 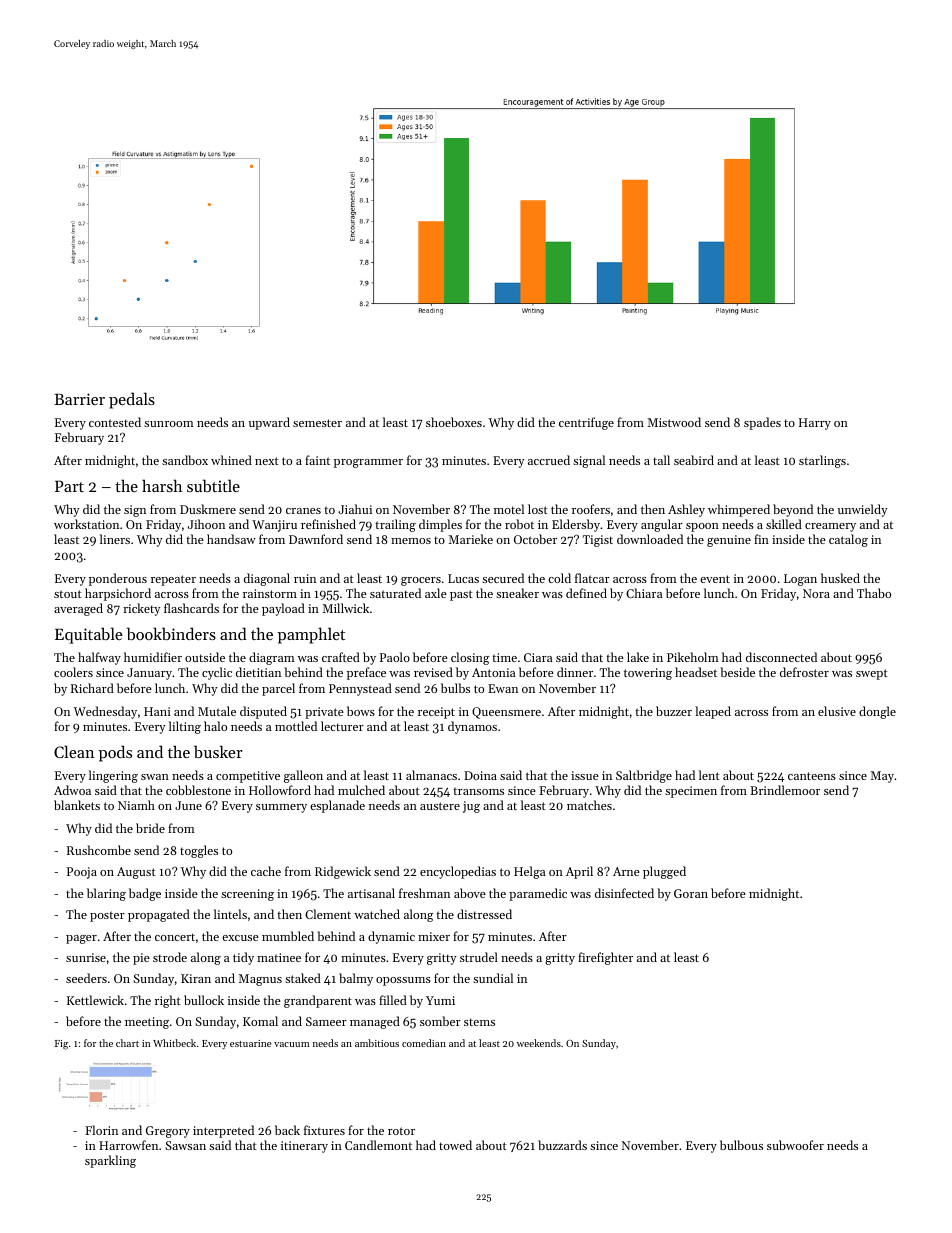 I want to click on austere, so click(x=440, y=806).
